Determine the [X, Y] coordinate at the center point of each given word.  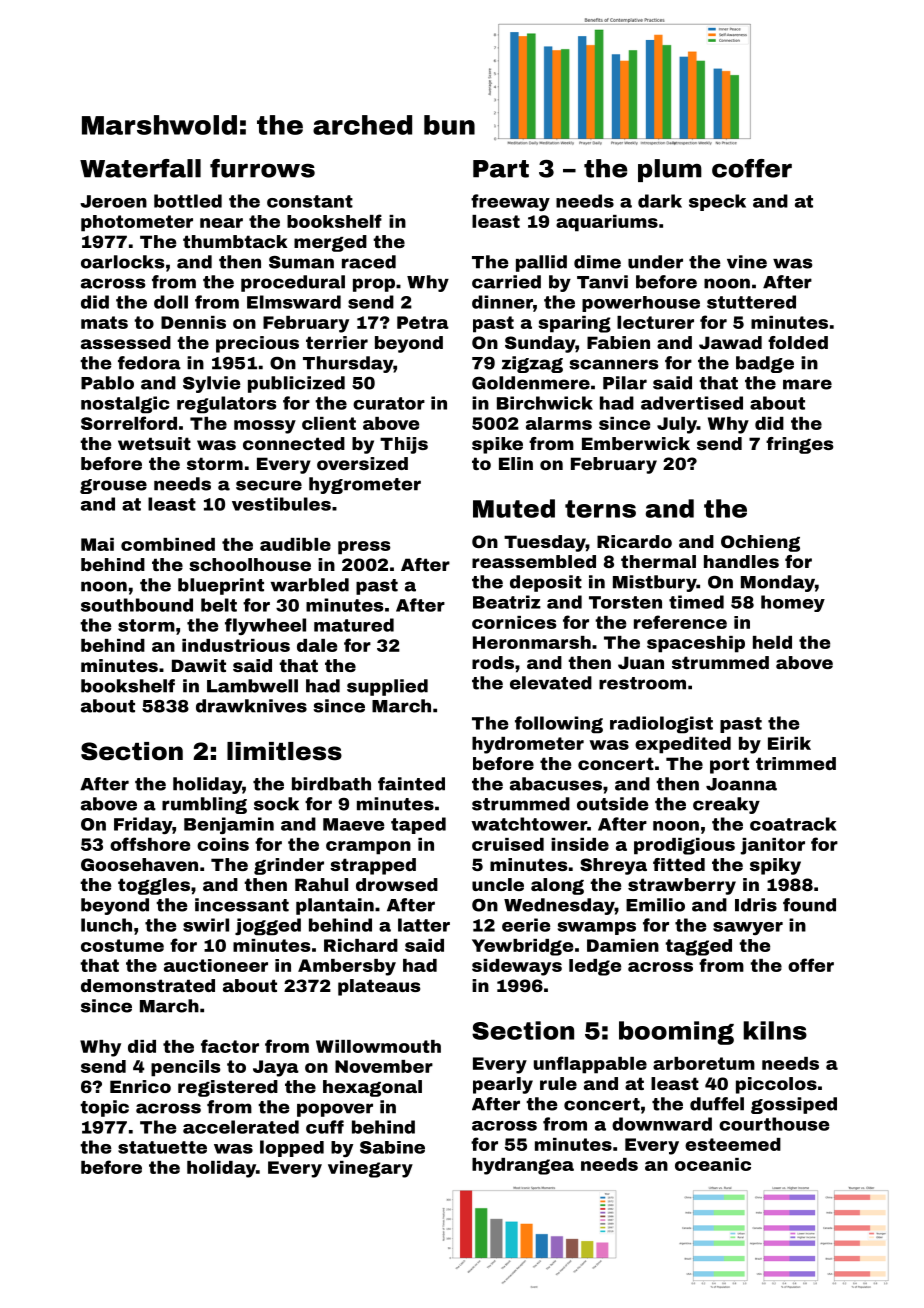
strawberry [682, 886]
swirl [206, 925]
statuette [162, 1147]
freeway [510, 202]
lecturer [655, 322]
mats [104, 322]
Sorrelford [129, 423]
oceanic [713, 1164]
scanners [614, 364]
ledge [595, 967]
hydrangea [523, 1166]
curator [389, 403]
